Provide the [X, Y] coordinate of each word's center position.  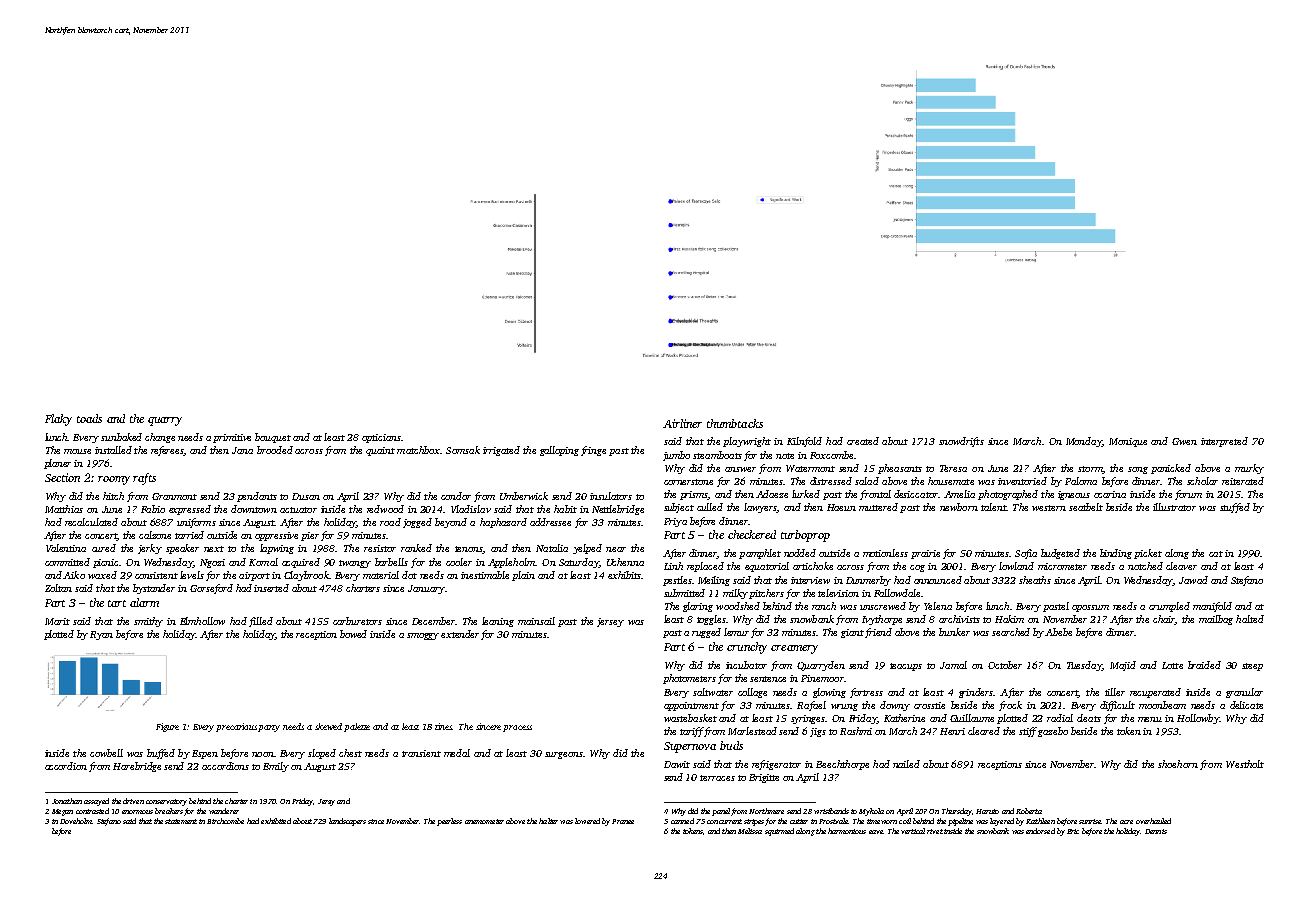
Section [62, 477]
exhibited [276, 821]
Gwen [1184, 441]
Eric [1073, 831]
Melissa [750, 831]
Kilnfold [804, 442]
